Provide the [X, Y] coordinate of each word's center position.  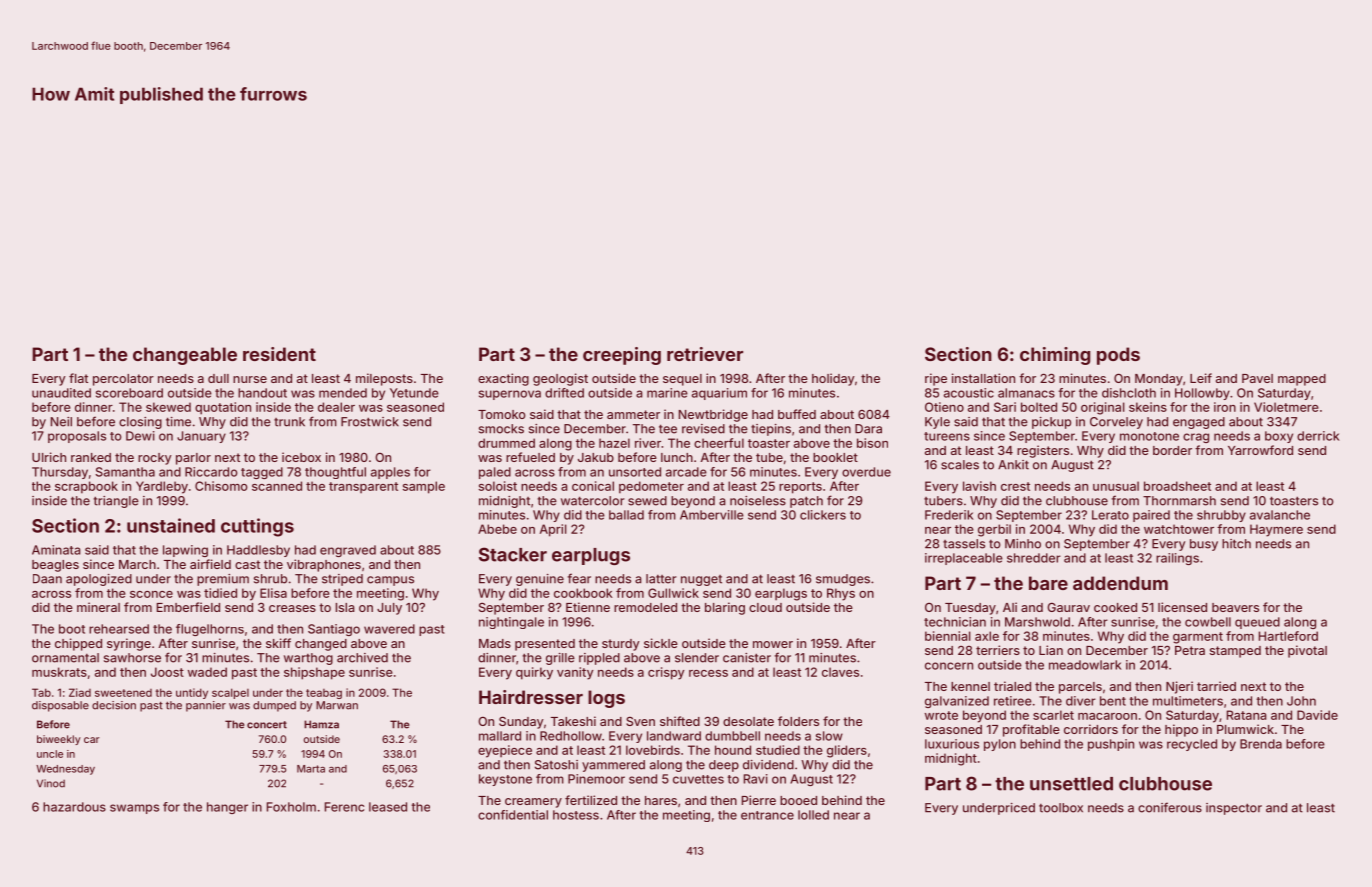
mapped [1302, 380]
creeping [622, 356]
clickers [823, 515]
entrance [767, 815]
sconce [151, 594]
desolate [748, 721]
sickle [661, 643]
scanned [277, 486]
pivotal [1307, 651]
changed [321, 645]
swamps [134, 809]
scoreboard [129, 393]
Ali [1010, 607]
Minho [1023, 544]
